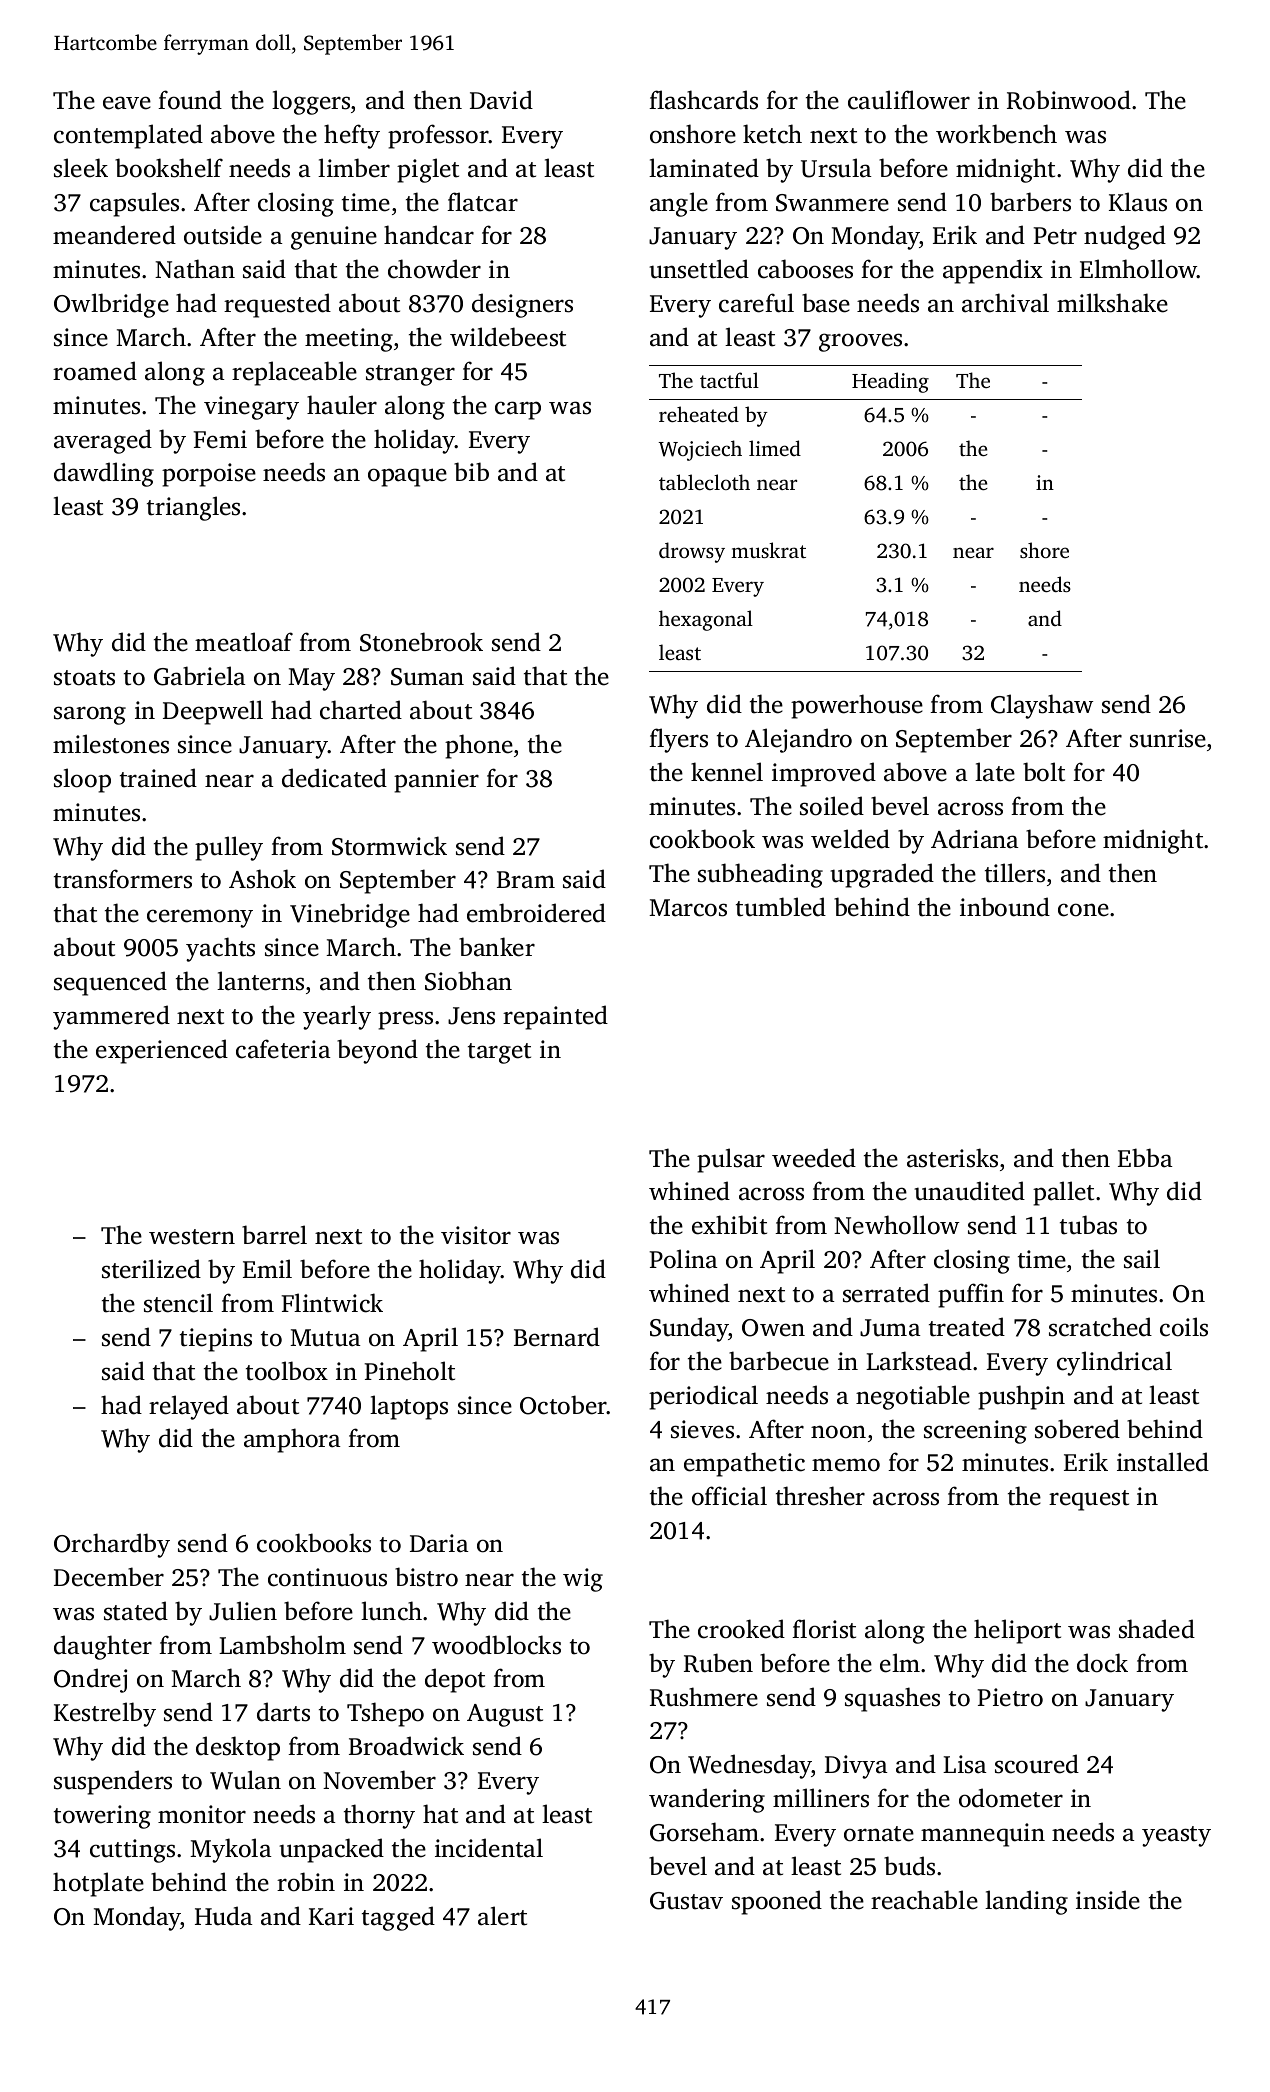  What do you see at coordinates (132, 1851) in the image?
I see `cuttings` at bounding box center [132, 1851].
